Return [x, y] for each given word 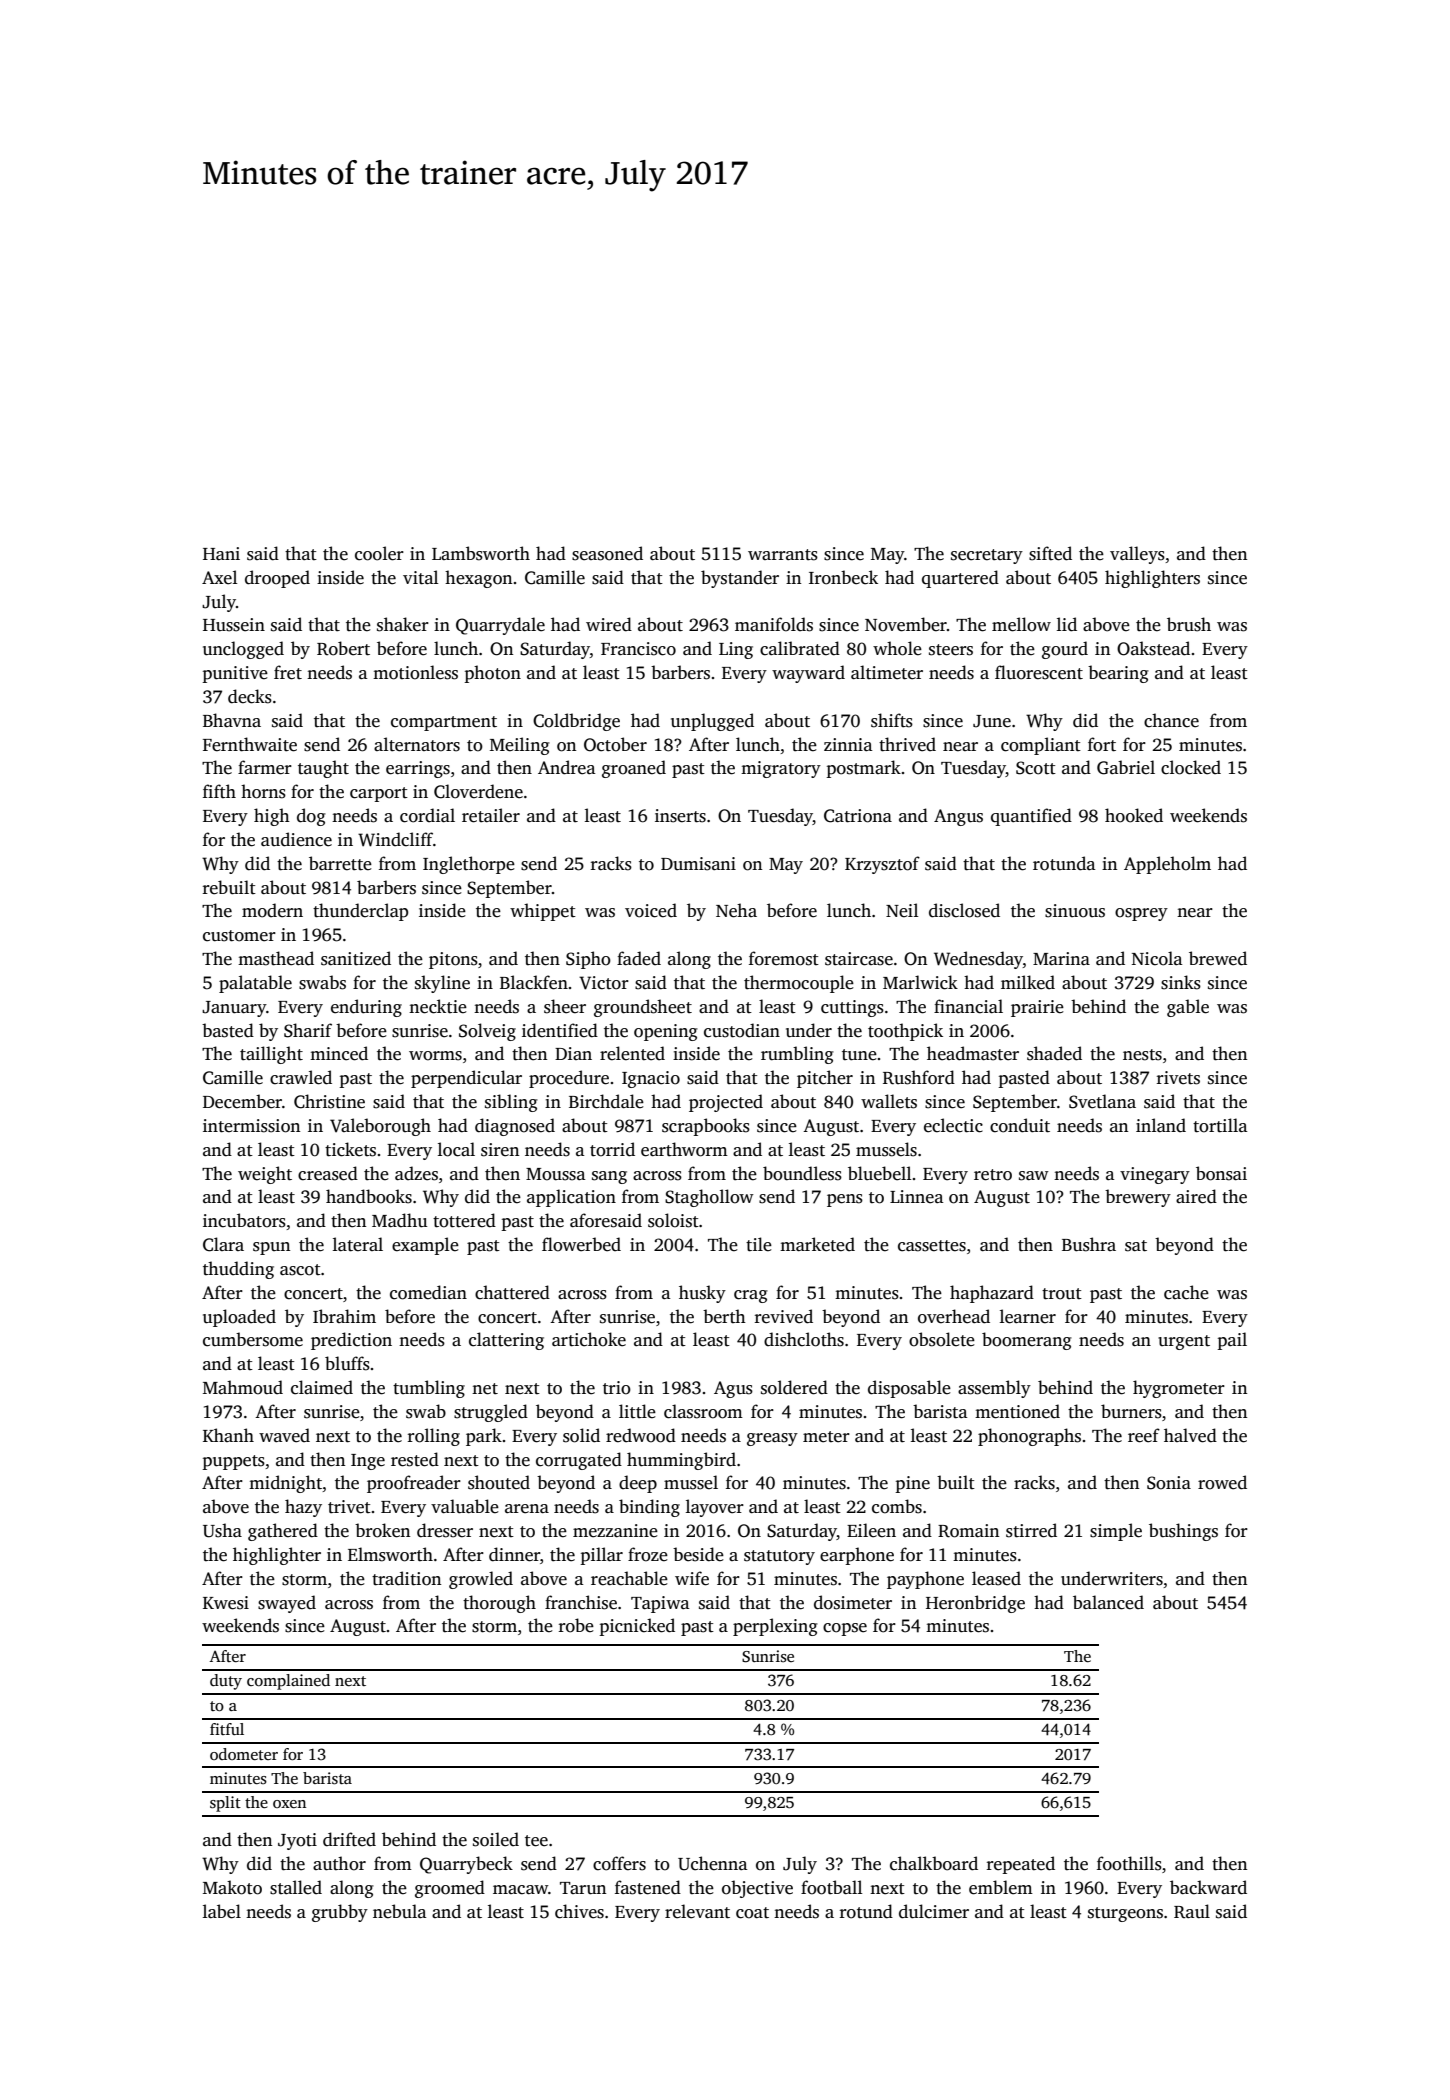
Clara [223, 1244]
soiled [496, 1839]
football [831, 1887]
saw [1034, 1176]
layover [715, 1508]
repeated [1021, 1865]
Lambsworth [481, 553]
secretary [987, 556]
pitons [453, 960]
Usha [222, 1530]
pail [1232, 1341]
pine [912, 1484]
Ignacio [651, 1079]
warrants [783, 555]
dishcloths [804, 1339]
